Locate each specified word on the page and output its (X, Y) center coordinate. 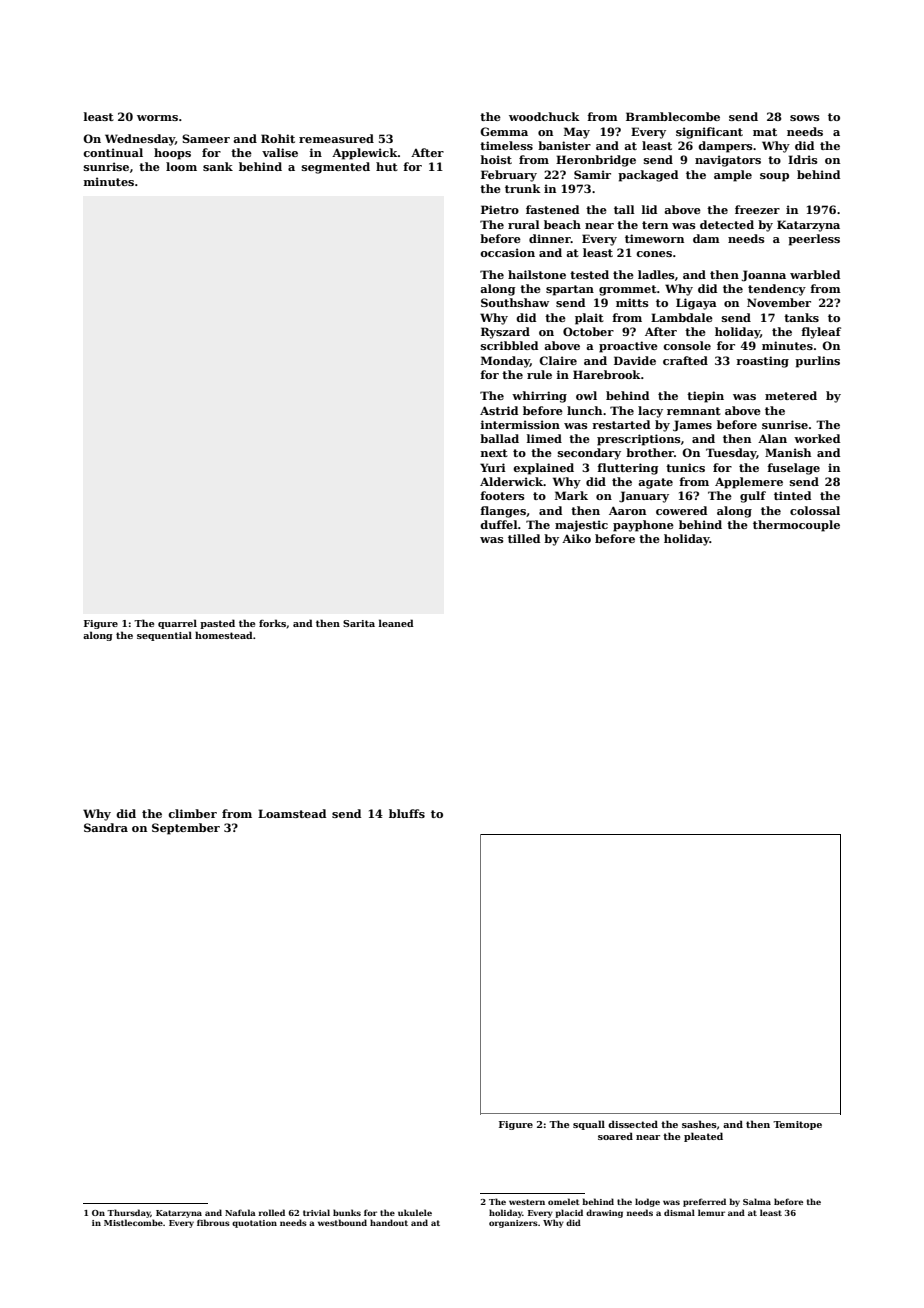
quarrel (177, 624)
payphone (643, 526)
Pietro (500, 209)
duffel (499, 524)
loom (181, 166)
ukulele (415, 1212)
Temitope (797, 1125)
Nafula (240, 1212)
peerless (814, 240)
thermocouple (796, 526)
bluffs (407, 813)
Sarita (359, 623)
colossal (815, 510)
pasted (217, 624)
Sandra (106, 827)
